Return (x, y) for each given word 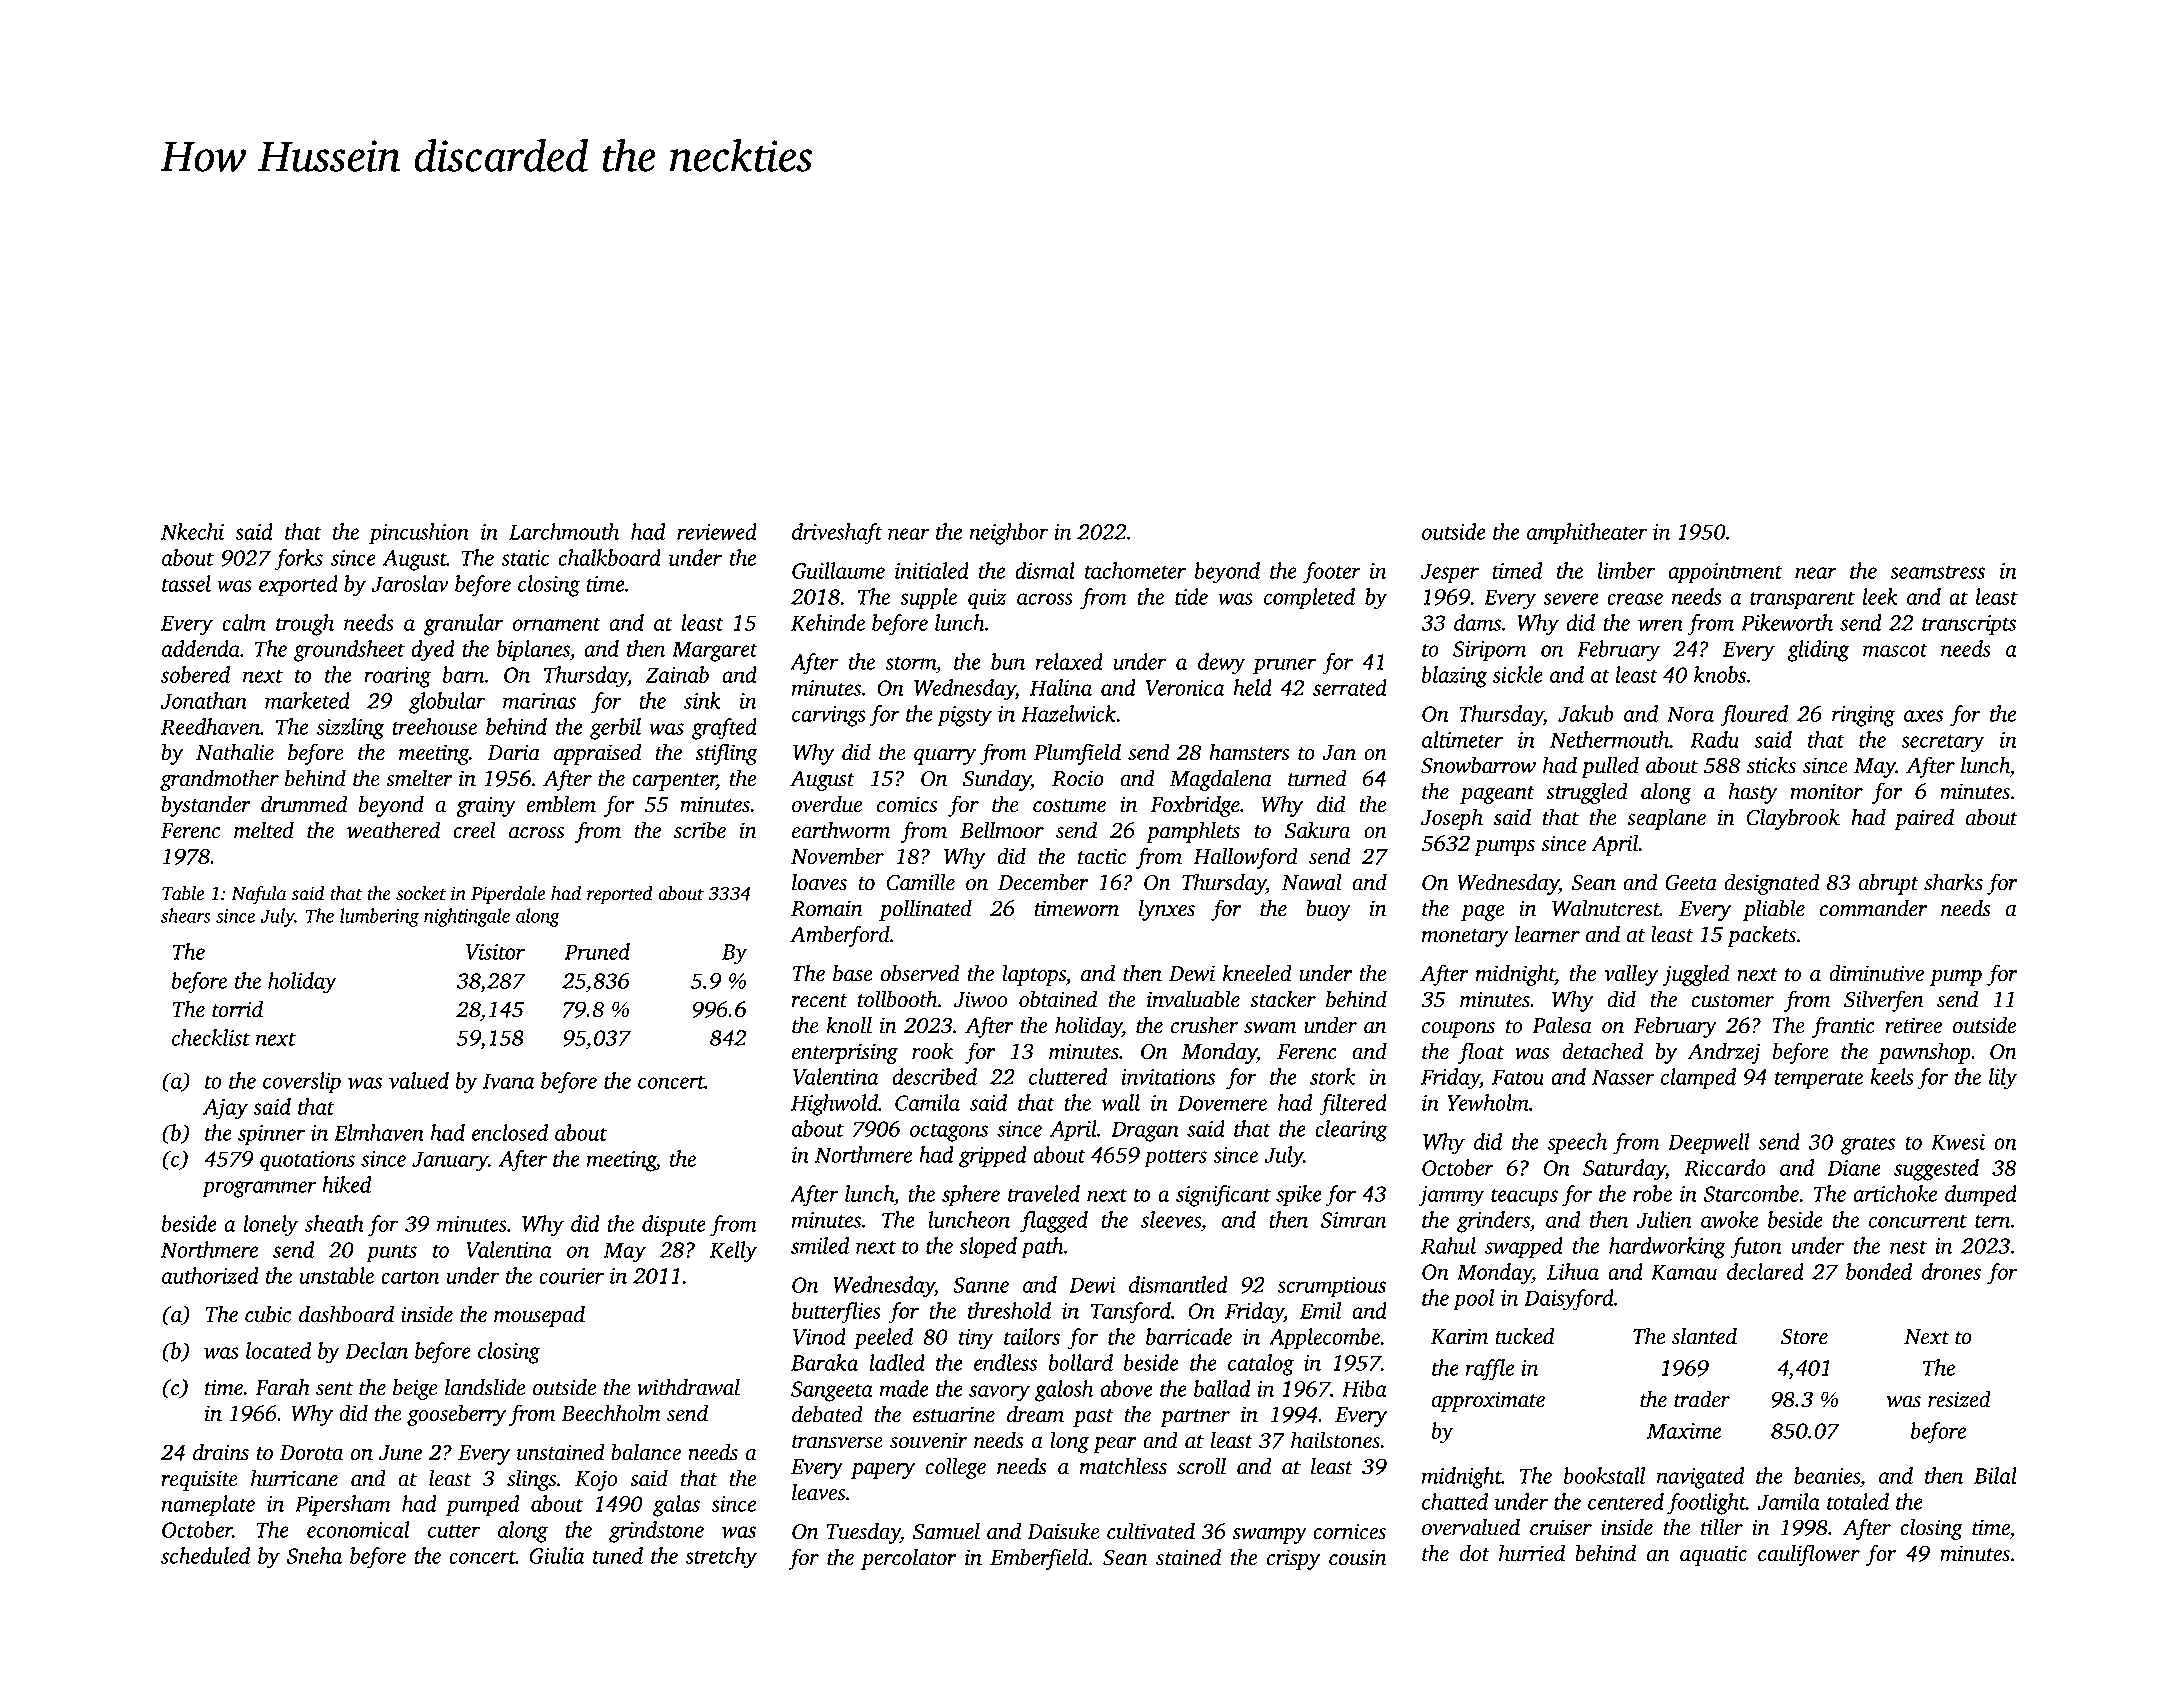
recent (820, 1001)
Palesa (1562, 1025)
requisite (199, 1480)
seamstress (1937, 572)
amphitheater (1587, 534)
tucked (1524, 1336)
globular (447, 703)
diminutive (1876, 973)
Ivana (509, 1081)
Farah (282, 1387)
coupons (1458, 1030)
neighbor (1008, 534)
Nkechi (192, 531)
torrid (237, 1009)
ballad (1222, 1388)
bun (1008, 661)
